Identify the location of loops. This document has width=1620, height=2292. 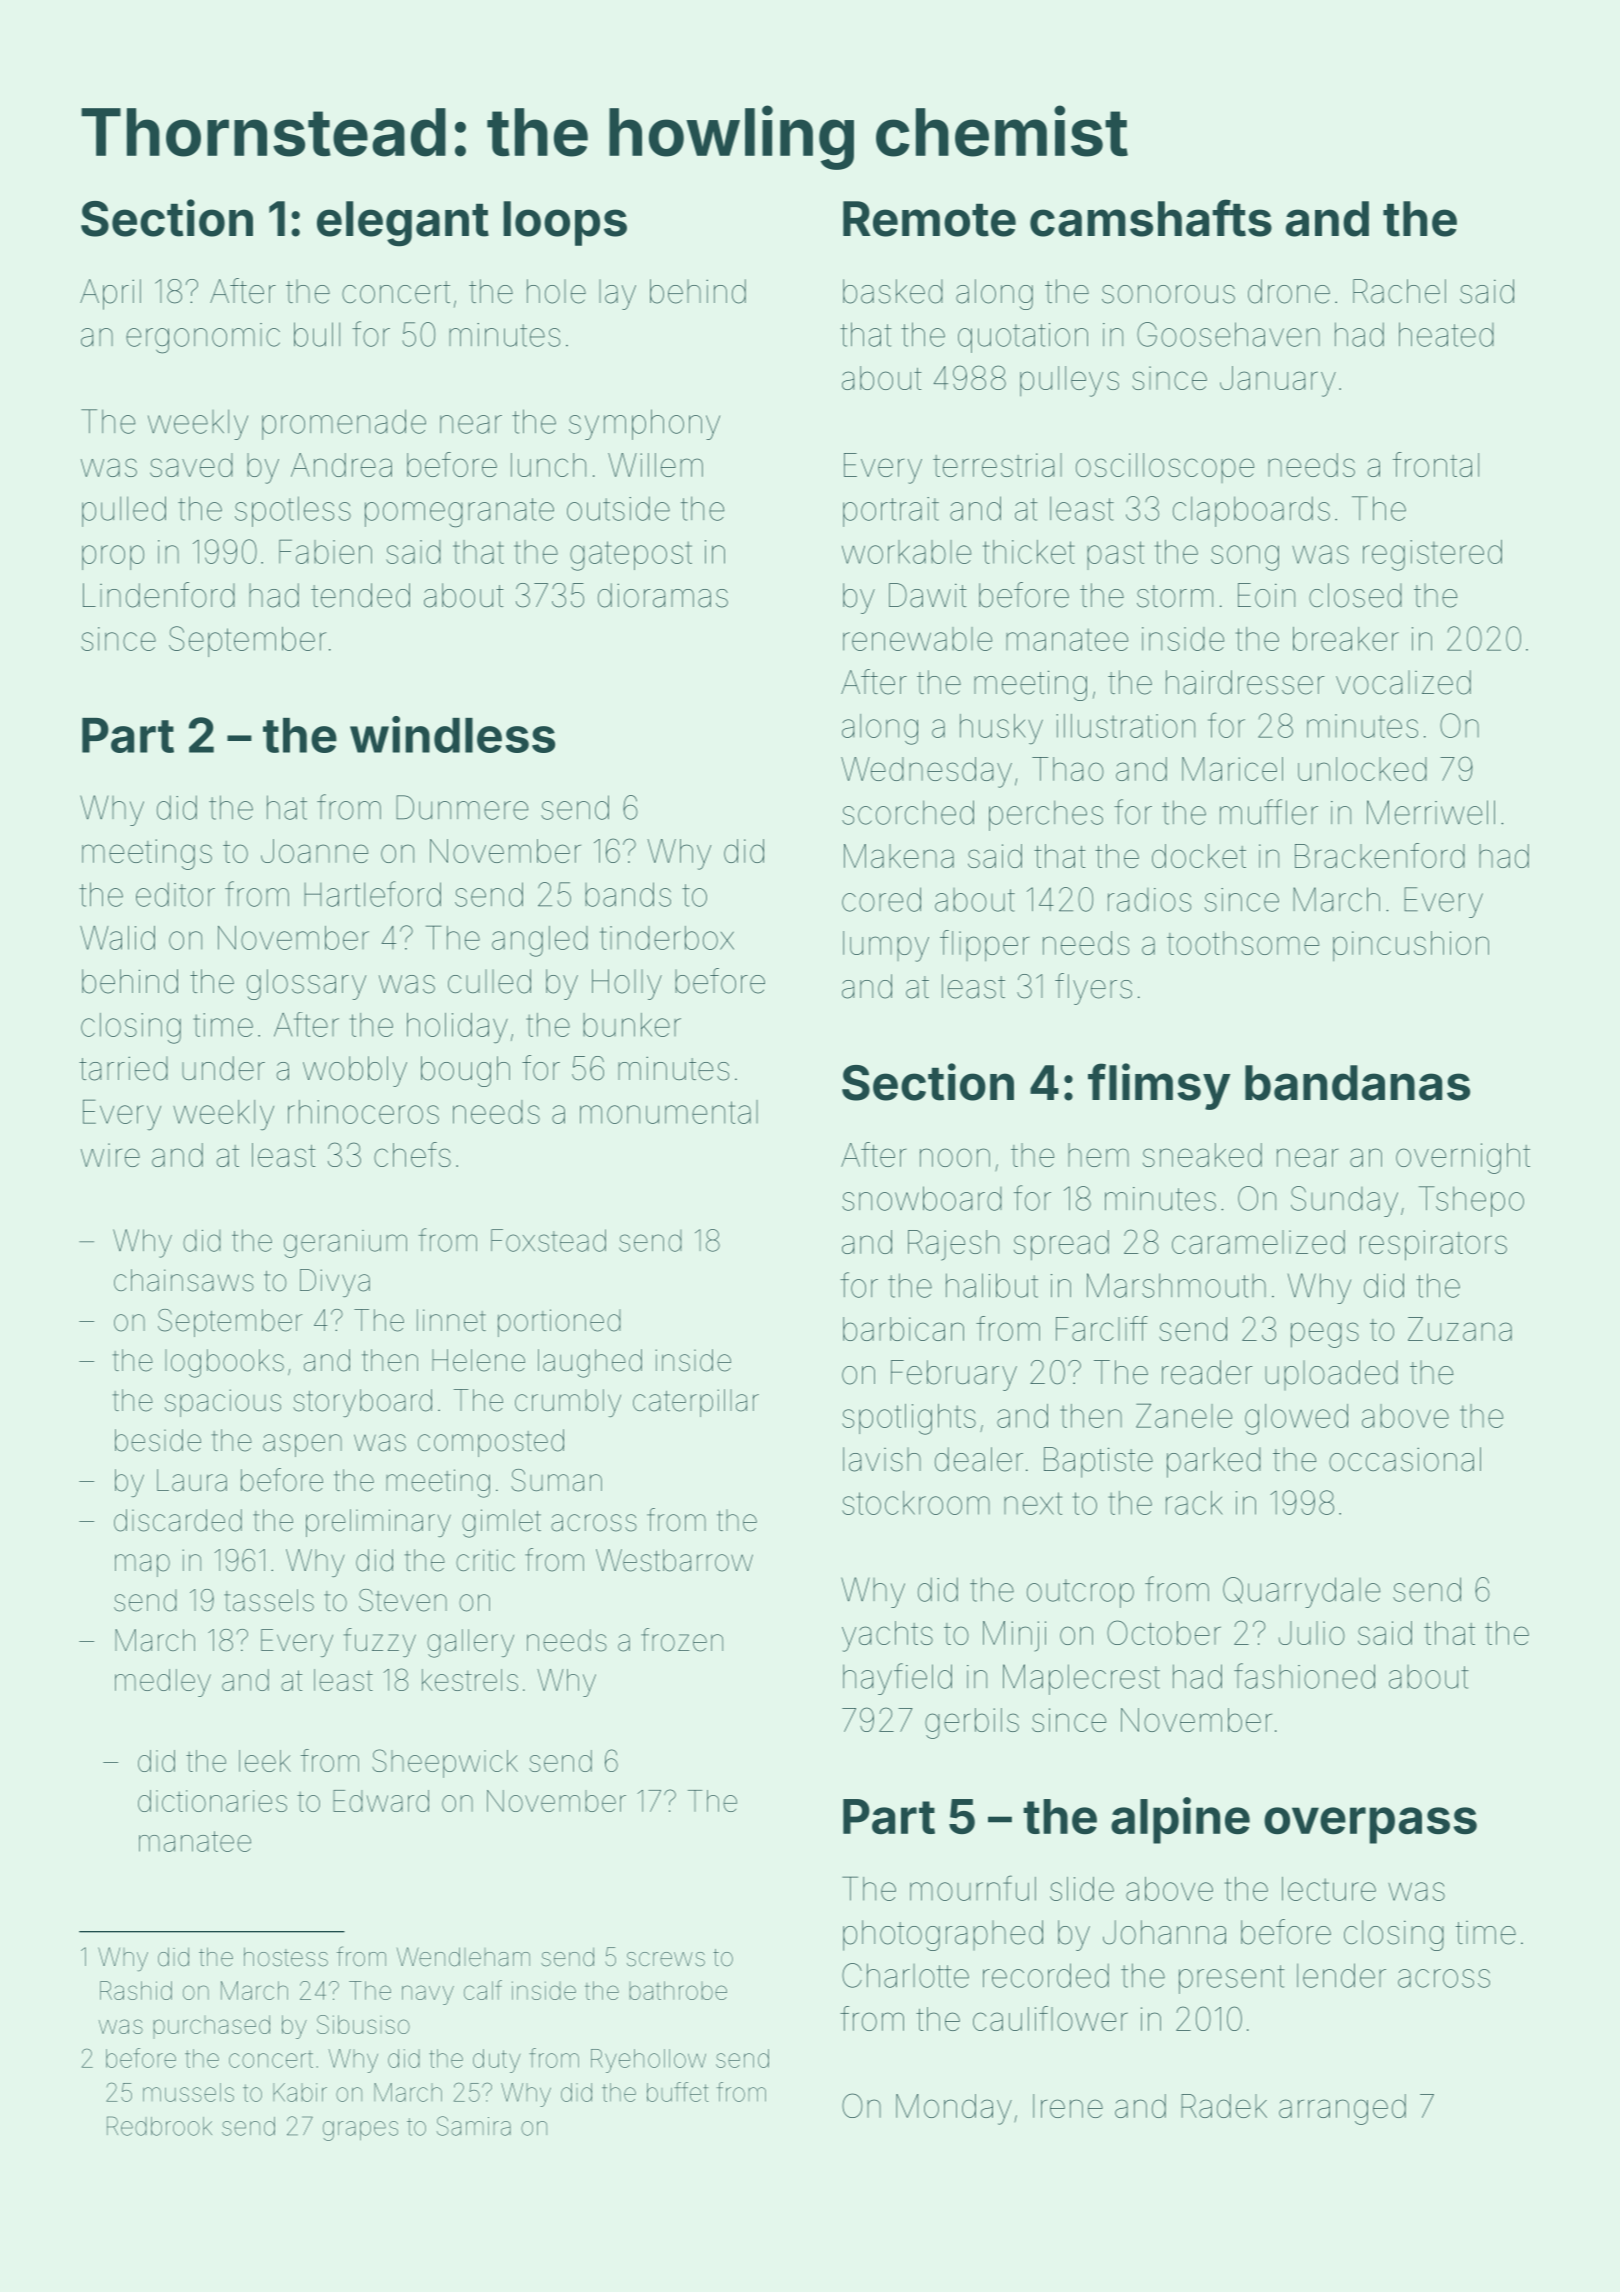
(565, 223).
